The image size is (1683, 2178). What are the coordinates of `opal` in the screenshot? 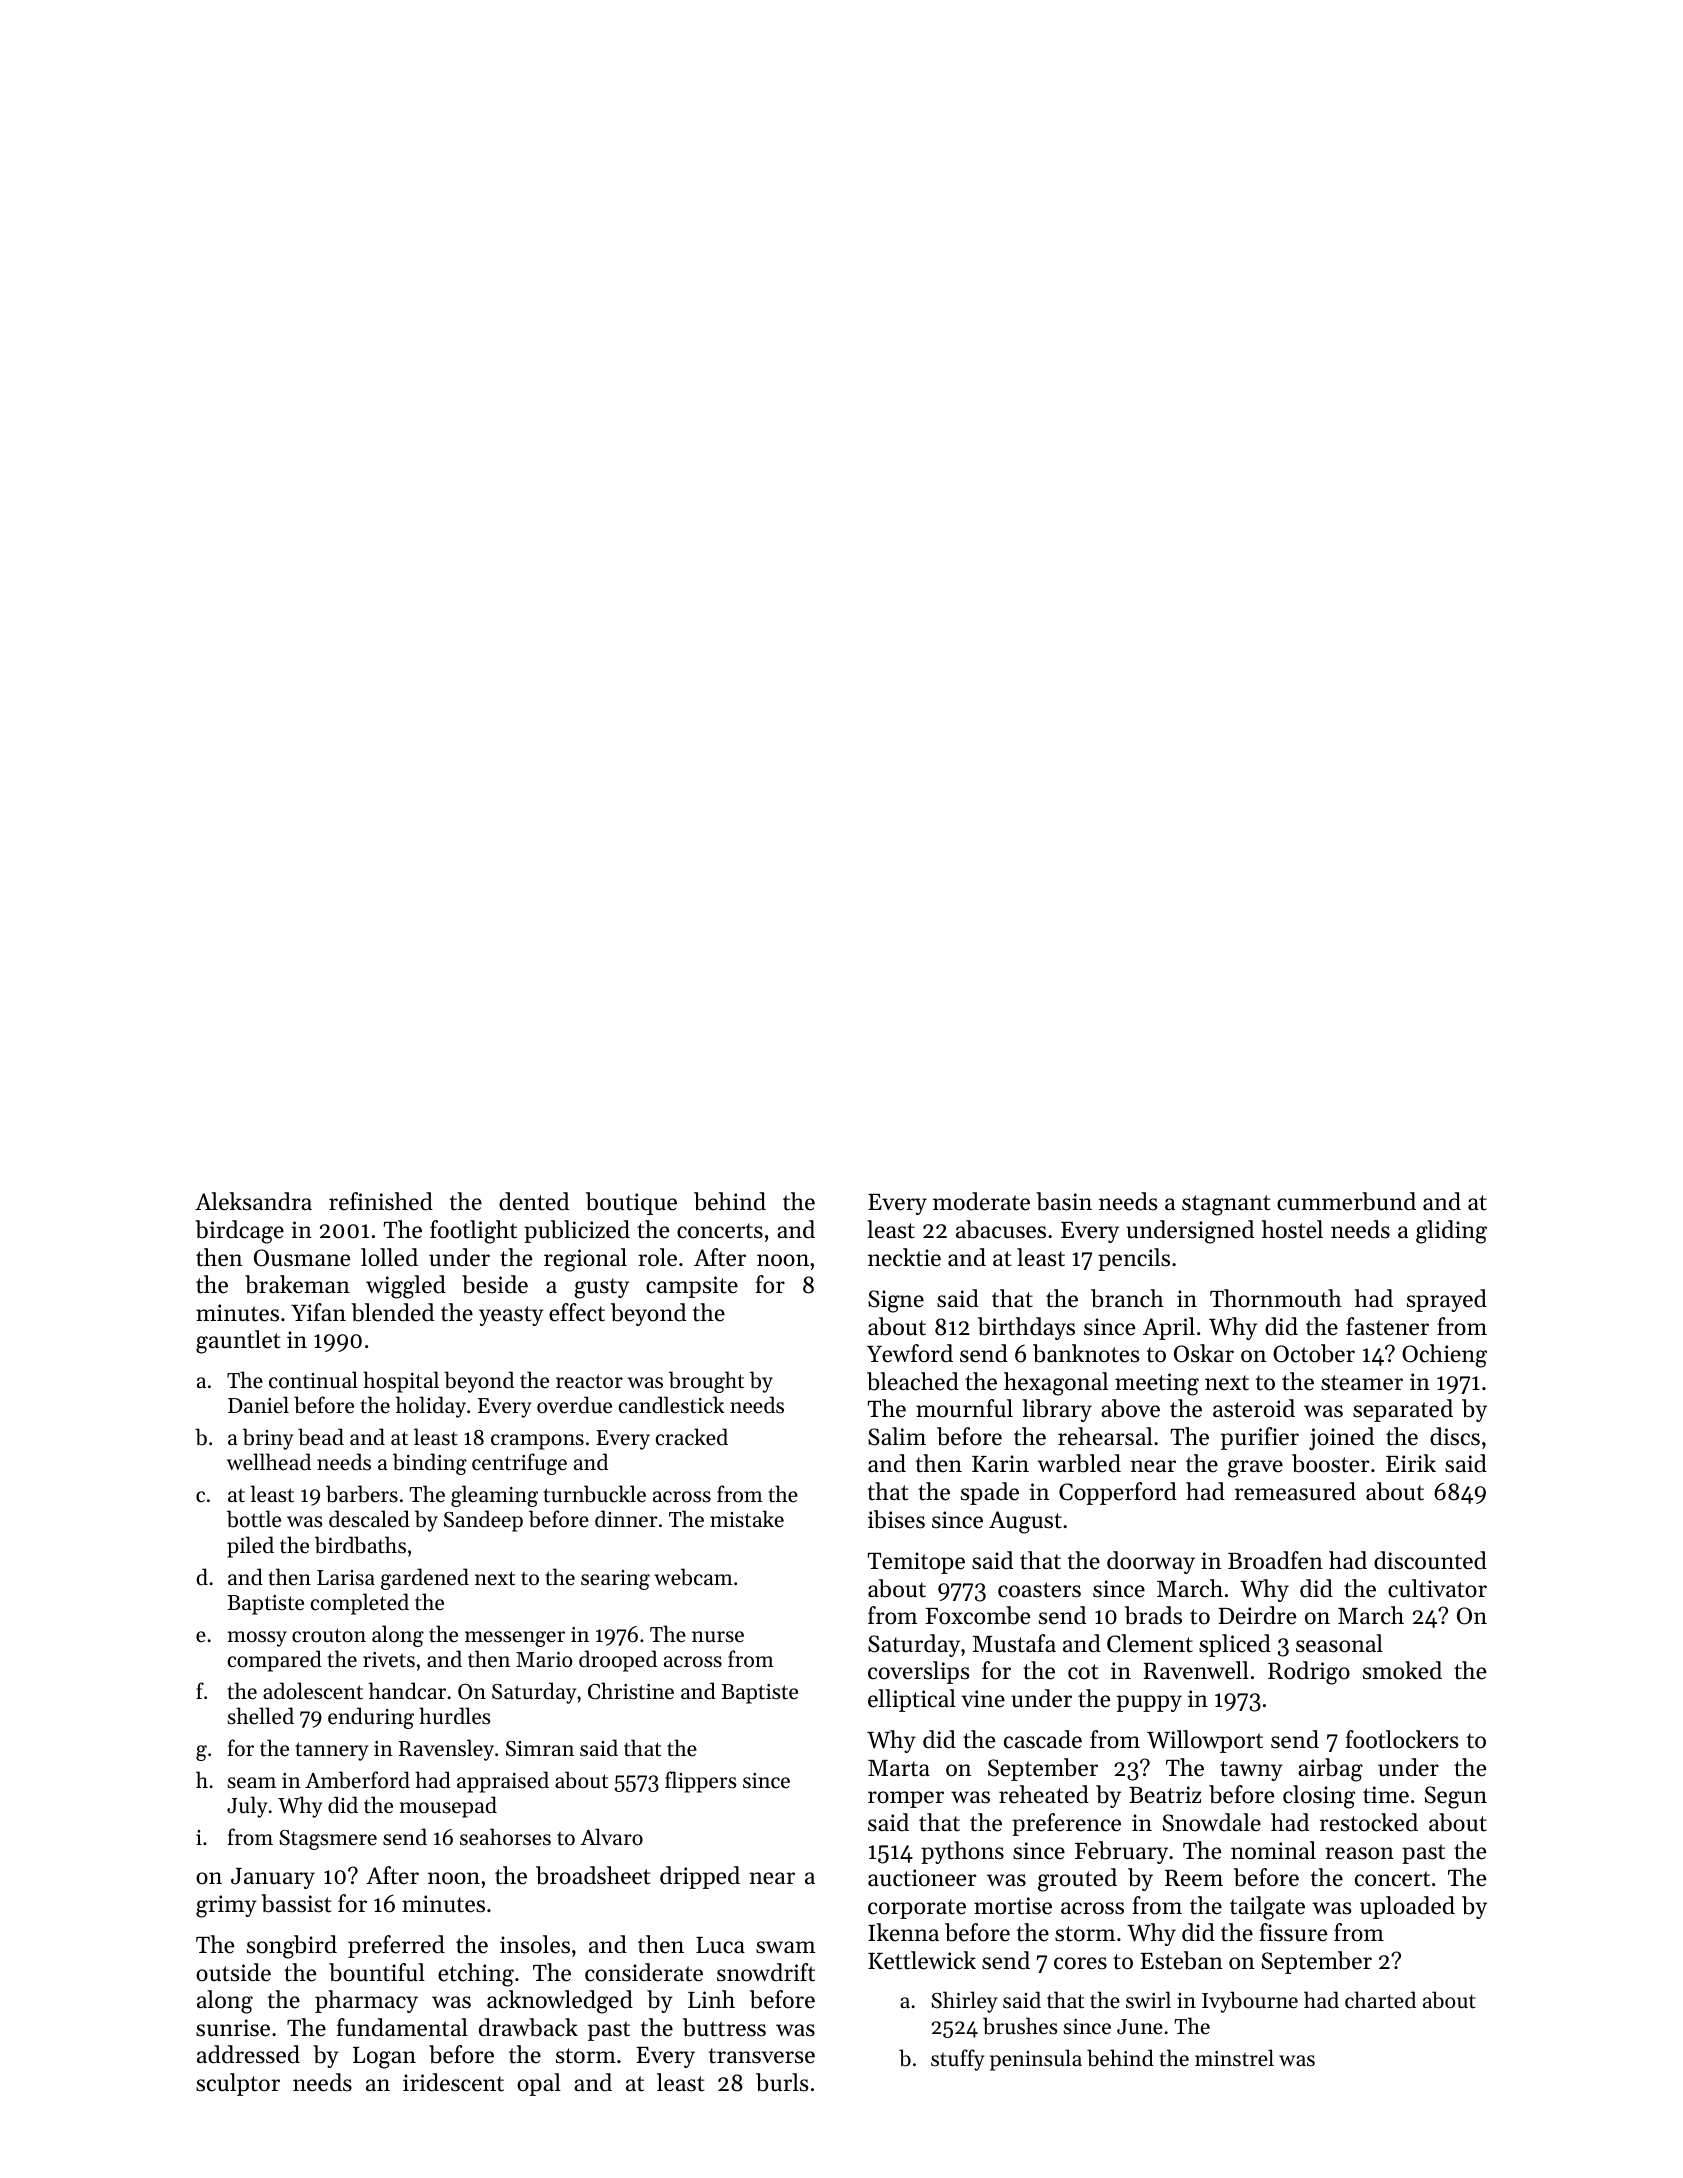 It's located at (539, 2084).
